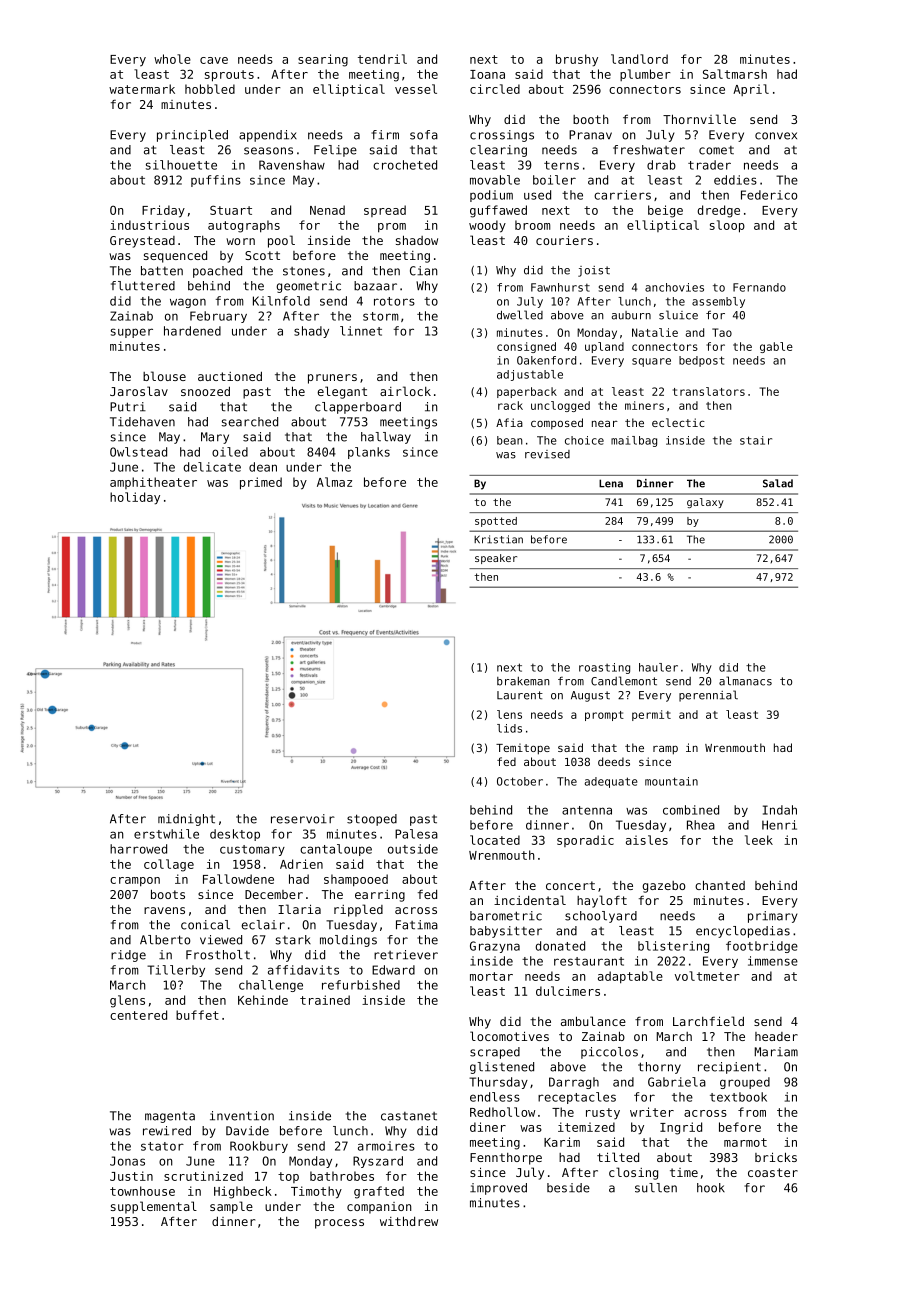  I want to click on holiday, so click(135, 498).
